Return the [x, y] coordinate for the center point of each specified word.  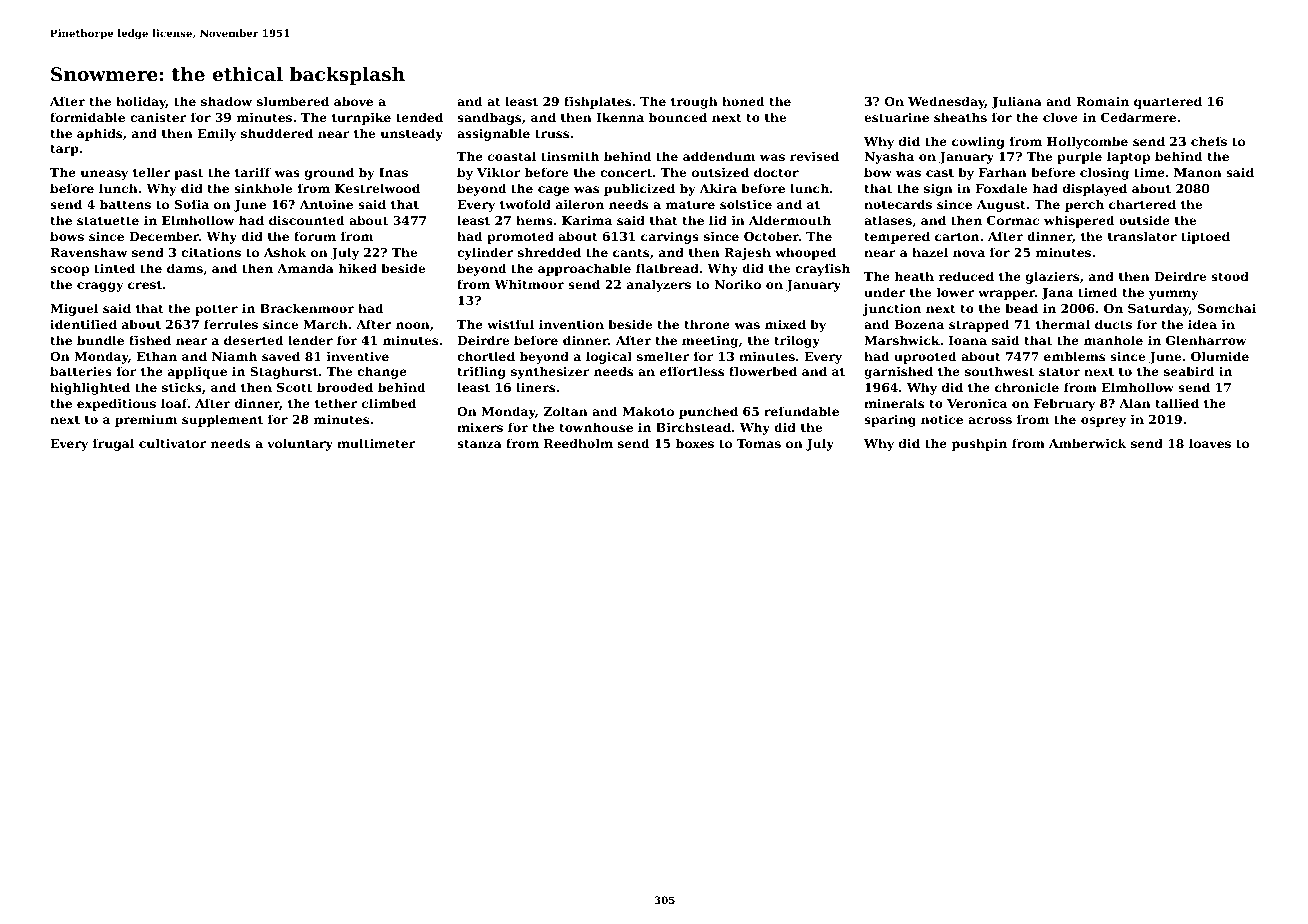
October [771, 236]
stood [1230, 276]
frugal [113, 444]
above [353, 101]
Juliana [1016, 102]
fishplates [597, 102]
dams [185, 268]
